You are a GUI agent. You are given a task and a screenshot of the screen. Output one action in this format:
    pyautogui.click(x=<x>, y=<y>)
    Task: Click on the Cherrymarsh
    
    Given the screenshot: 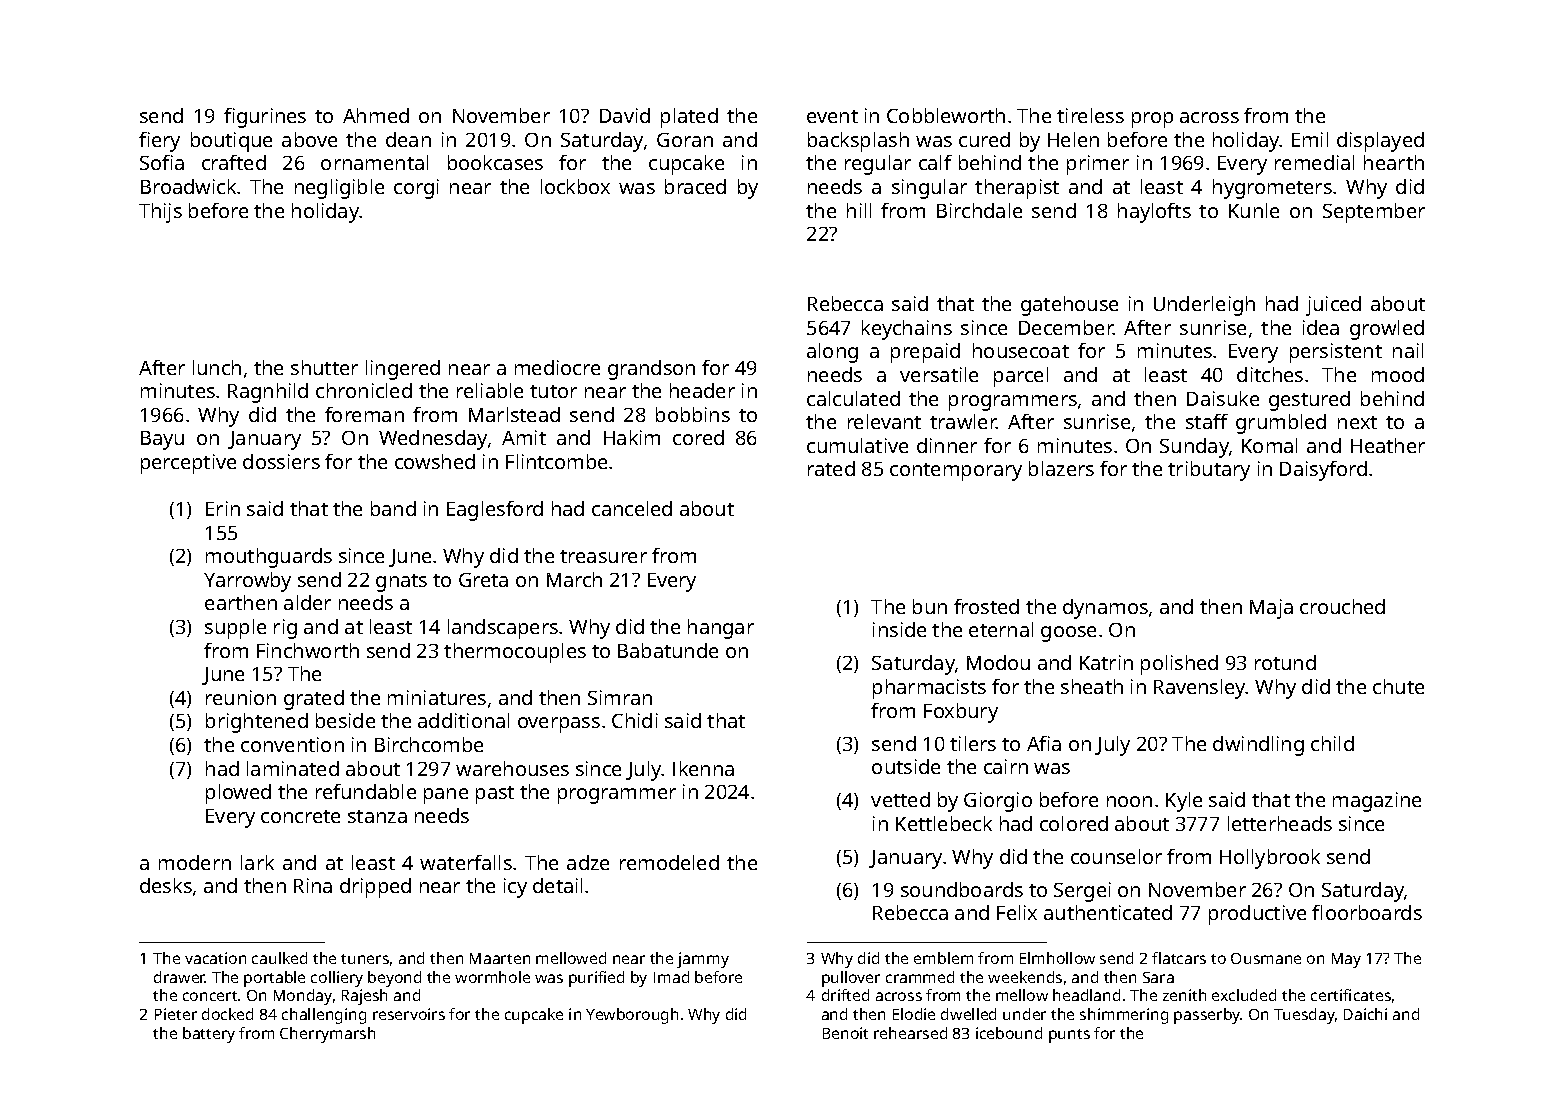 What is the action you would take?
    pyautogui.click(x=327, y=1035)
